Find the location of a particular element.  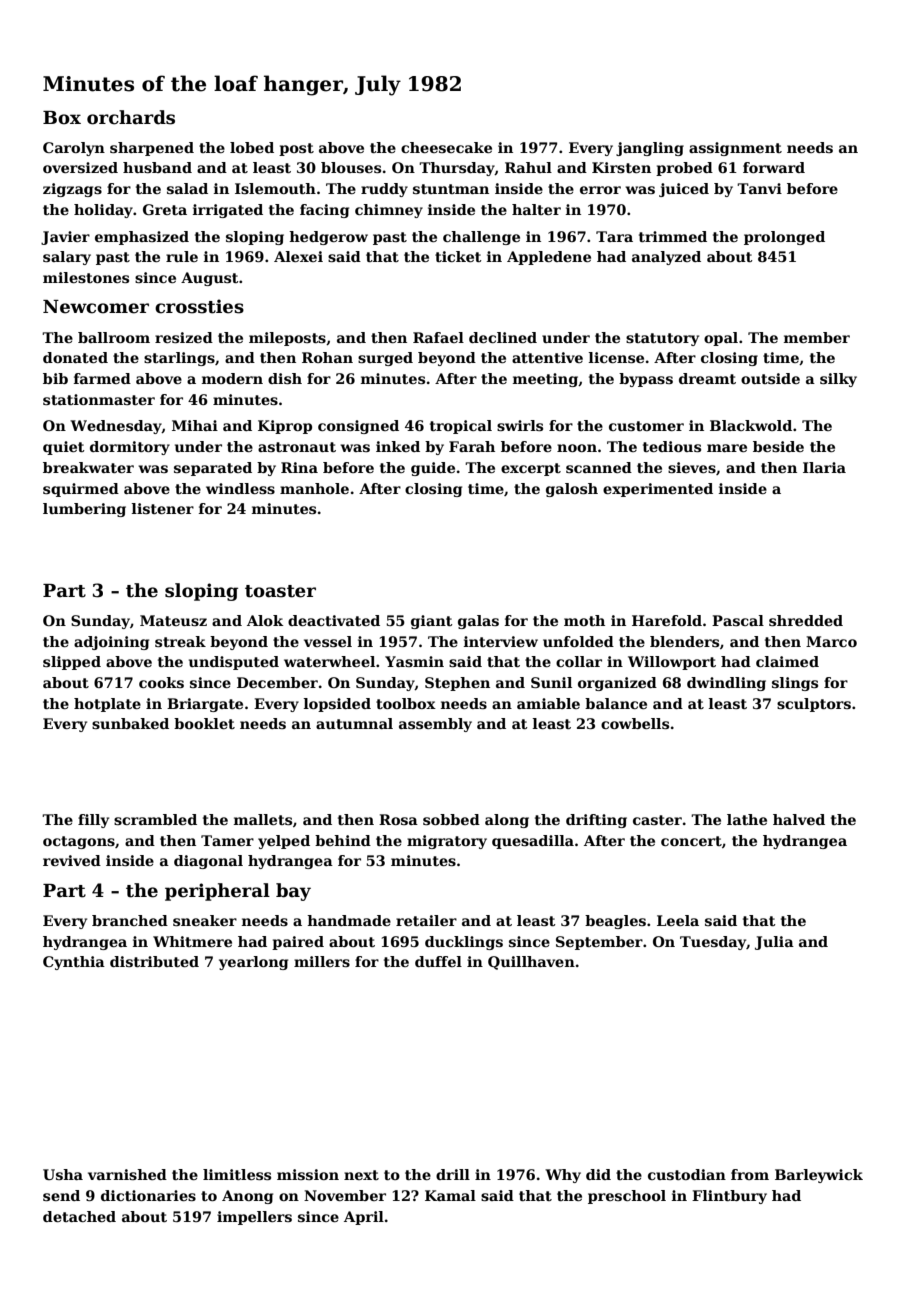

dreamt is located at coordinates (707, 378).
